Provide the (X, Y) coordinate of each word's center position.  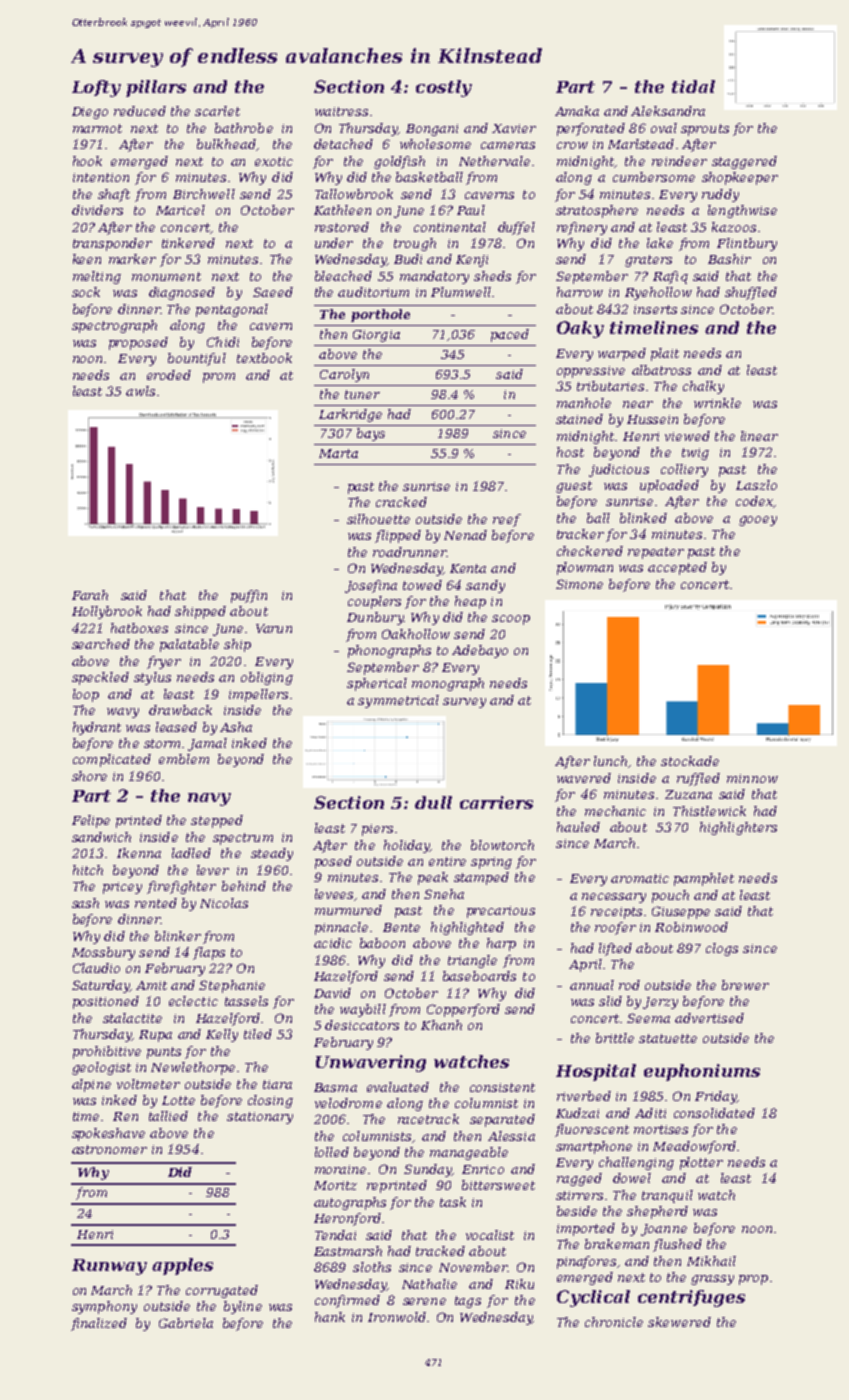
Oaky (580, 329)
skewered (679, 1322)
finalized (99, 1324)
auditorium (373, 292)
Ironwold (397, 1317)
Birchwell (204, 194)
